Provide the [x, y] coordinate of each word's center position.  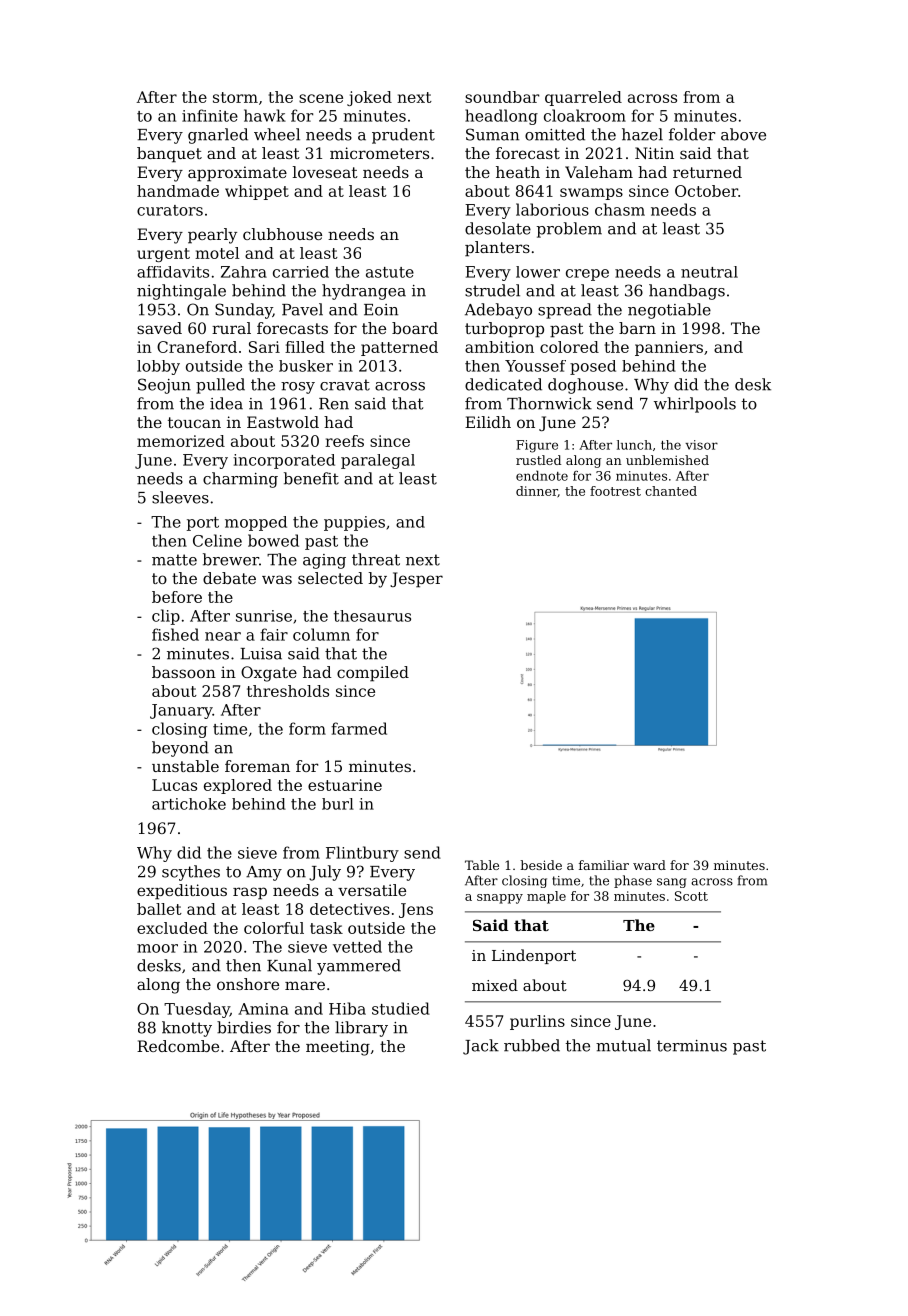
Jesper [416, 580]
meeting [338, 1048]
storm [235, 97]
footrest [615, 491]
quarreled [583, 98]
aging [324, 561]
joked [369, 98]
